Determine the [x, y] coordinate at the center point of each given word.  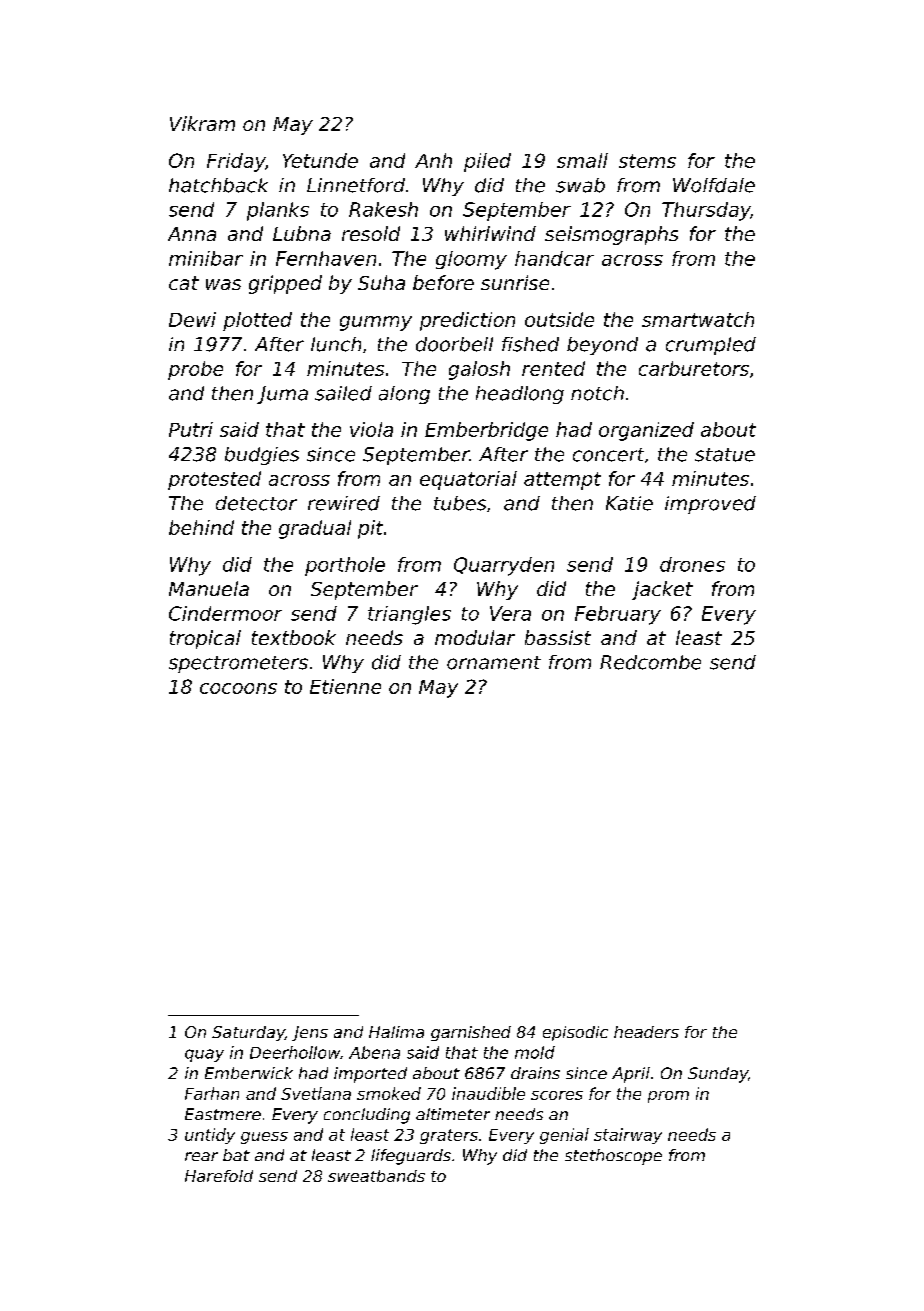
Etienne [345, 686]
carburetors [694, 368]
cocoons [238, 688]
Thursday [706, 211]
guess [264, 1138]
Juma [282, 395]
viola [371, 429]
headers [646, 1032]
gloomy [471, 260]
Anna [192, 234]
